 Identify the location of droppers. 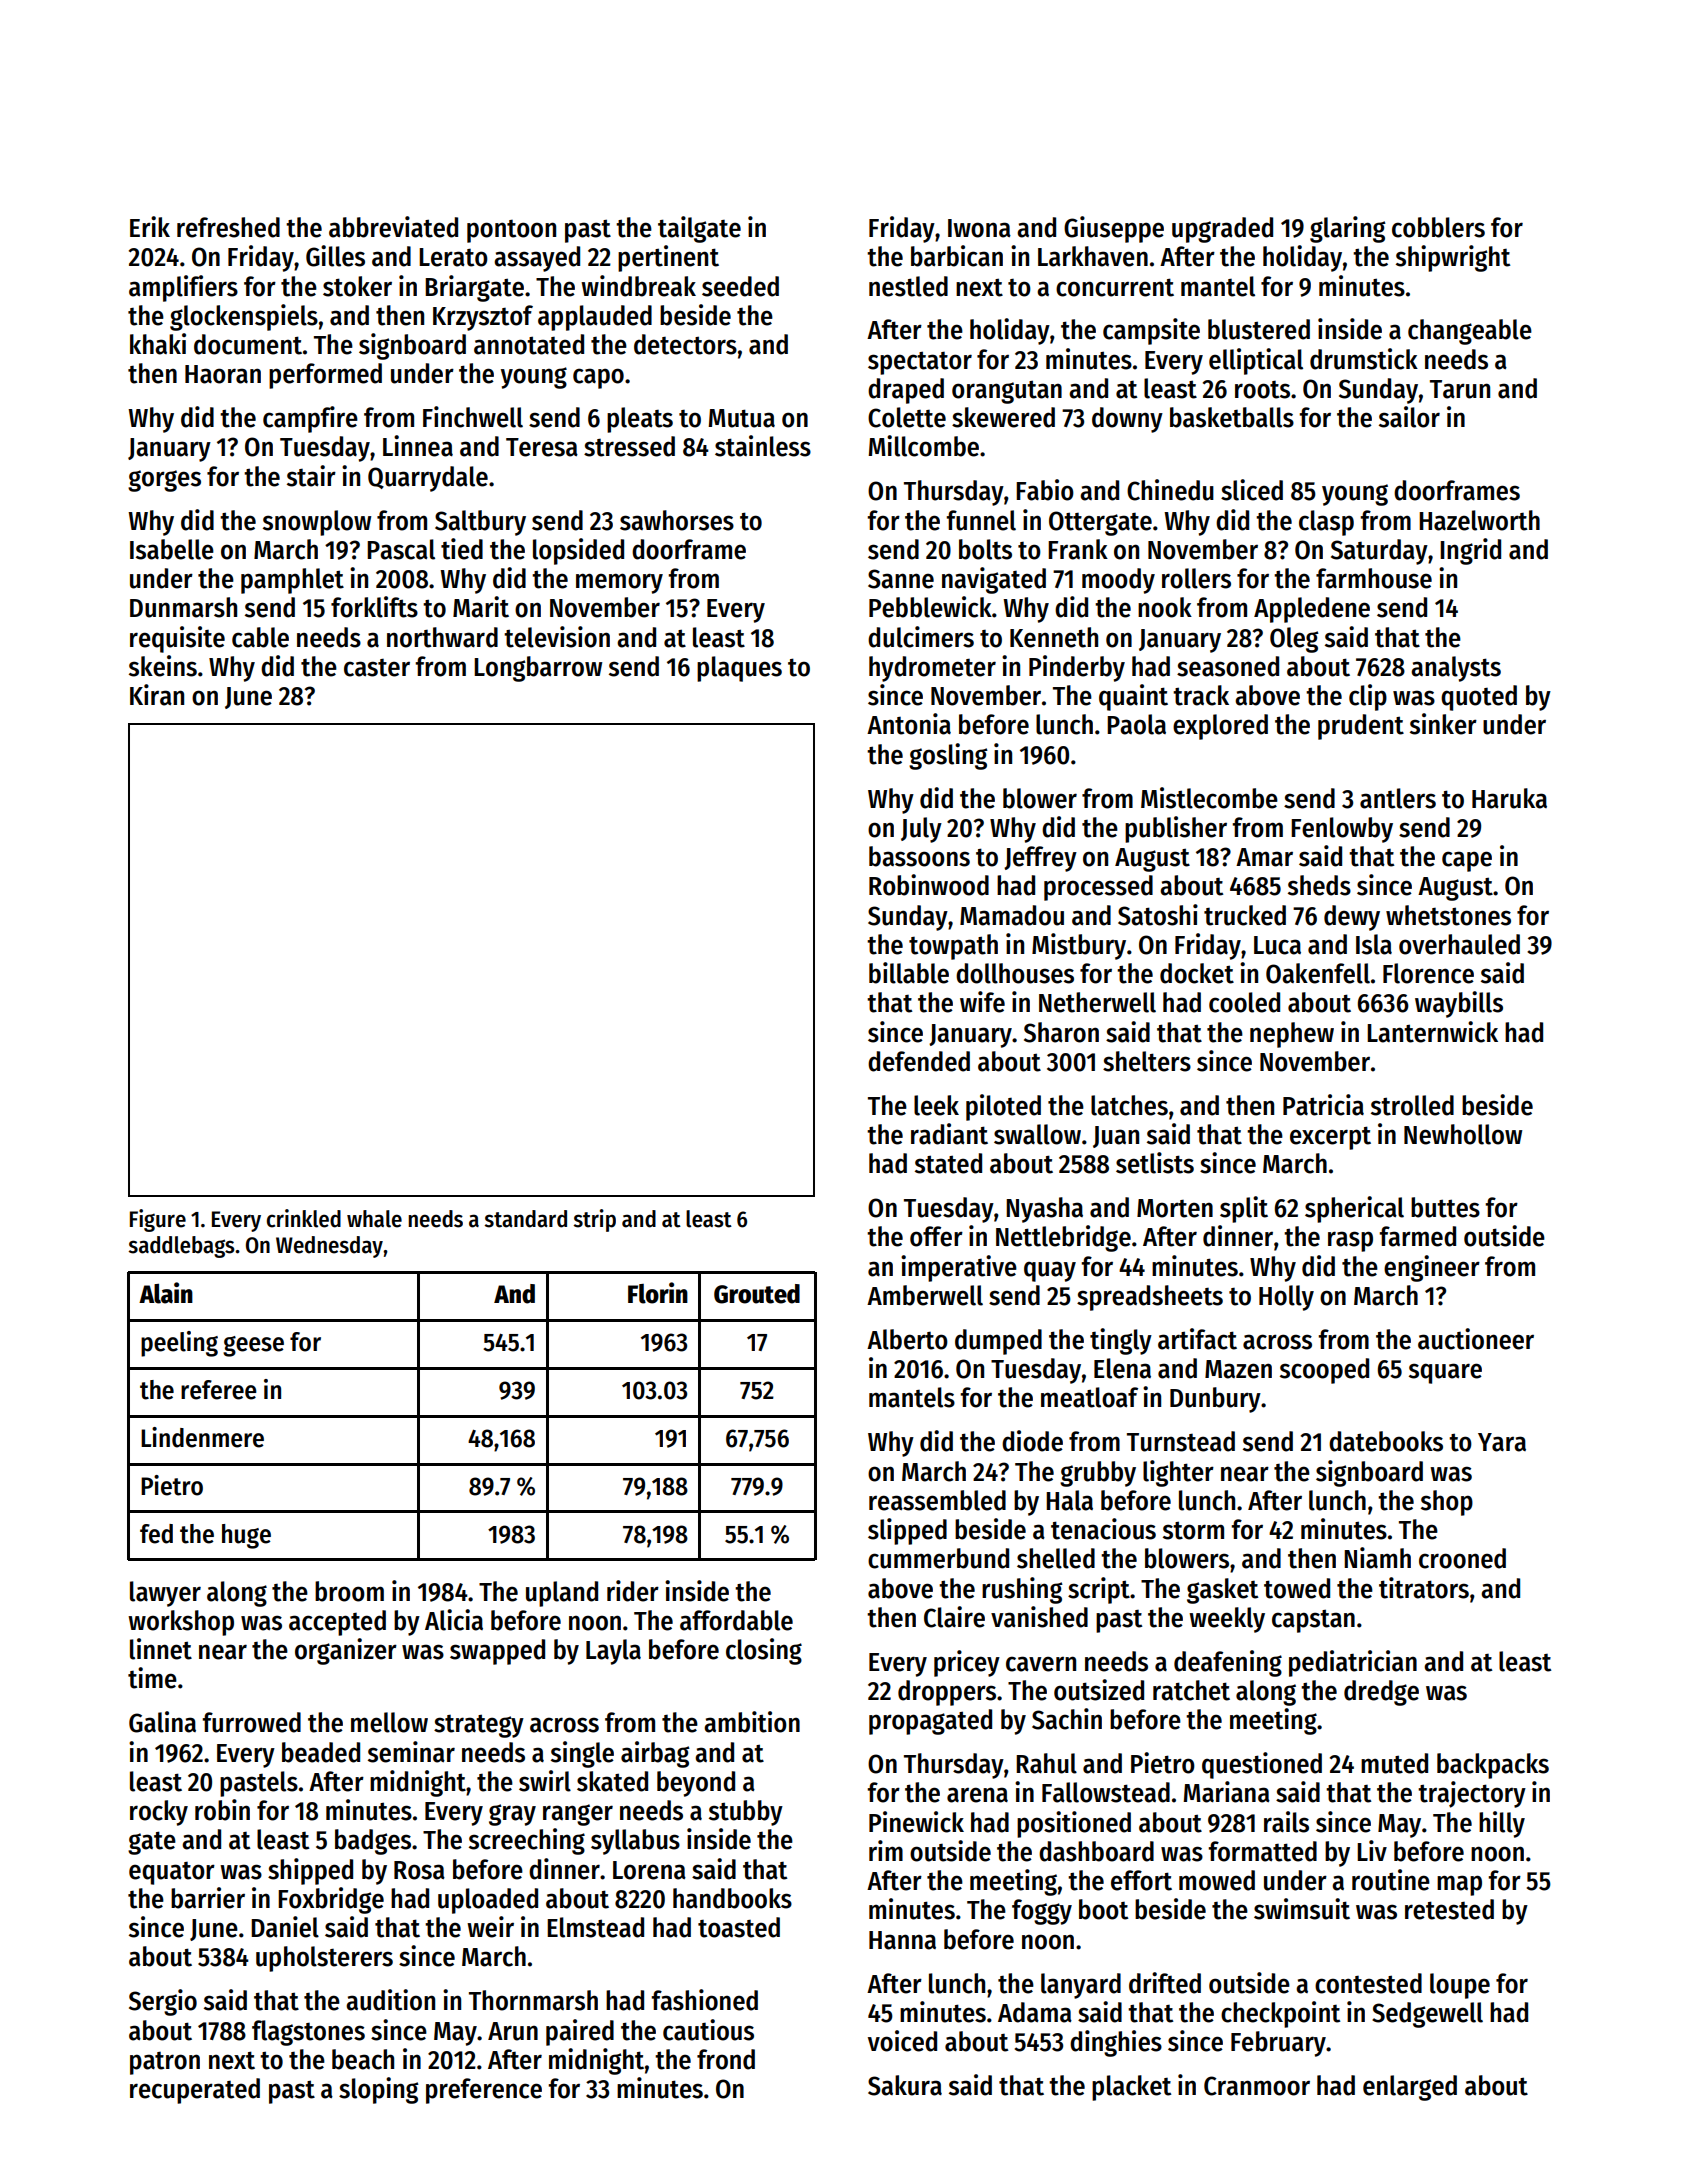
(947, 1693).
